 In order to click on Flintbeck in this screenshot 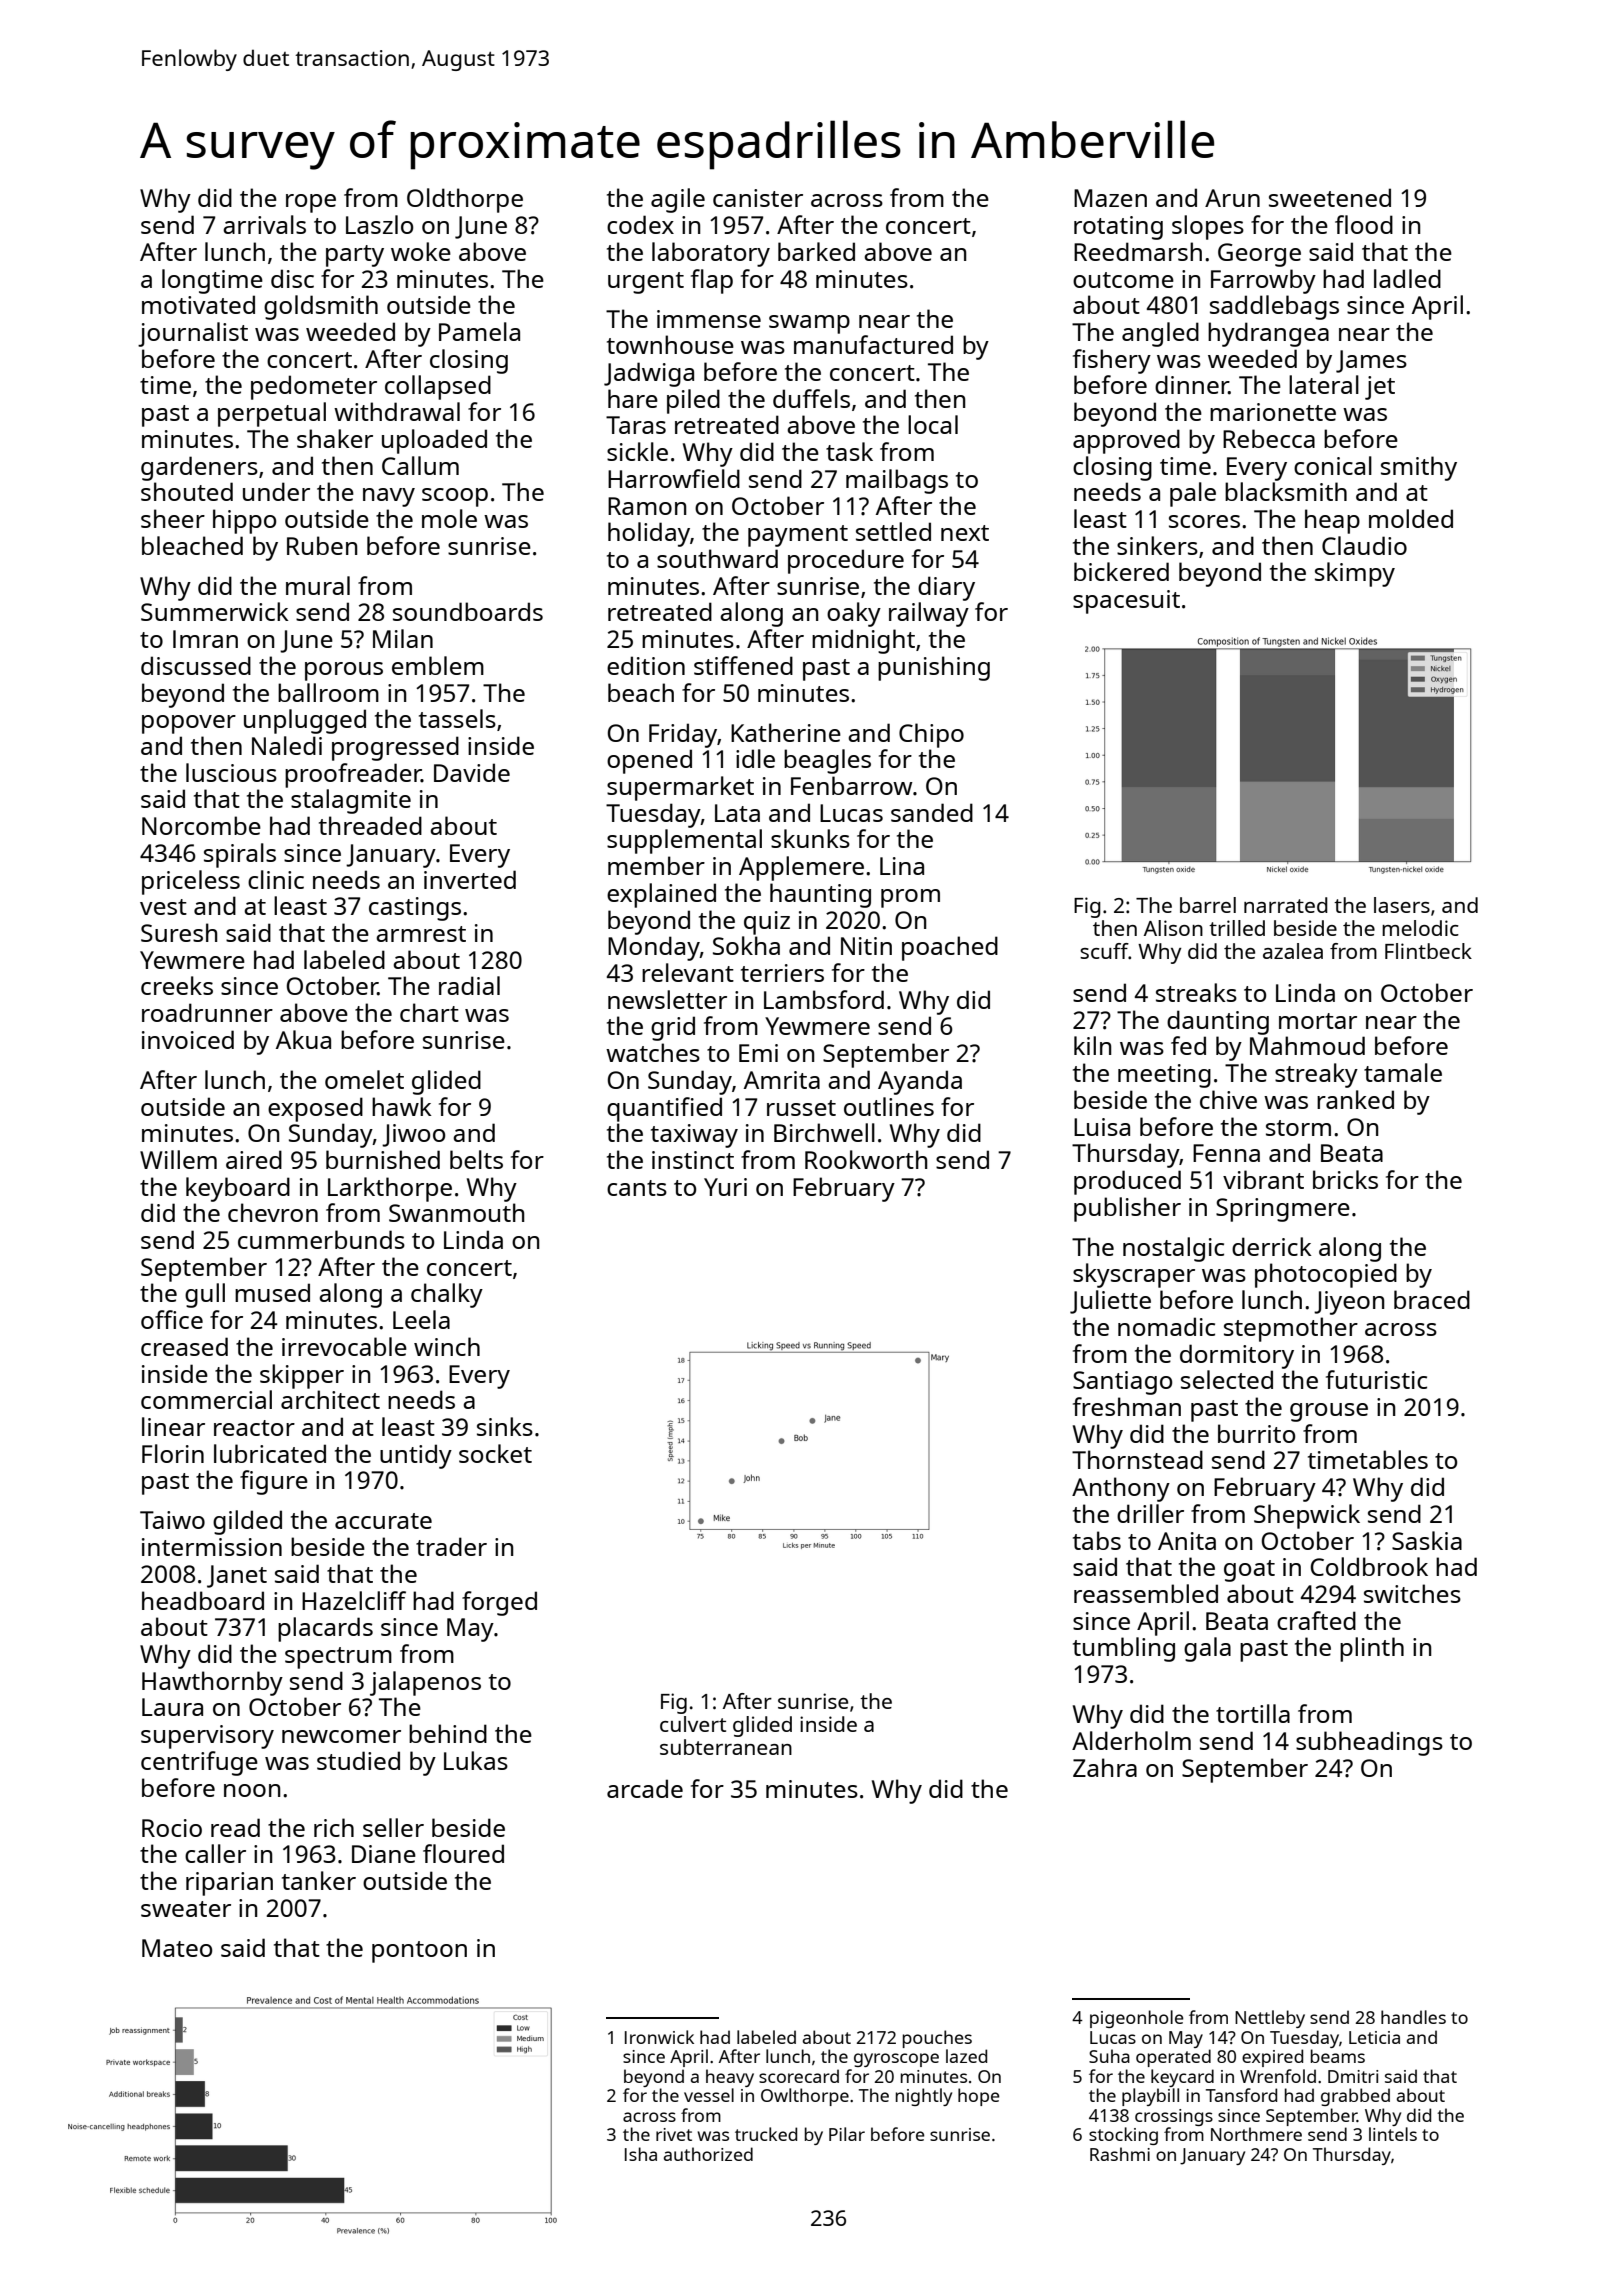, I will do `click(1428, 951)`.
